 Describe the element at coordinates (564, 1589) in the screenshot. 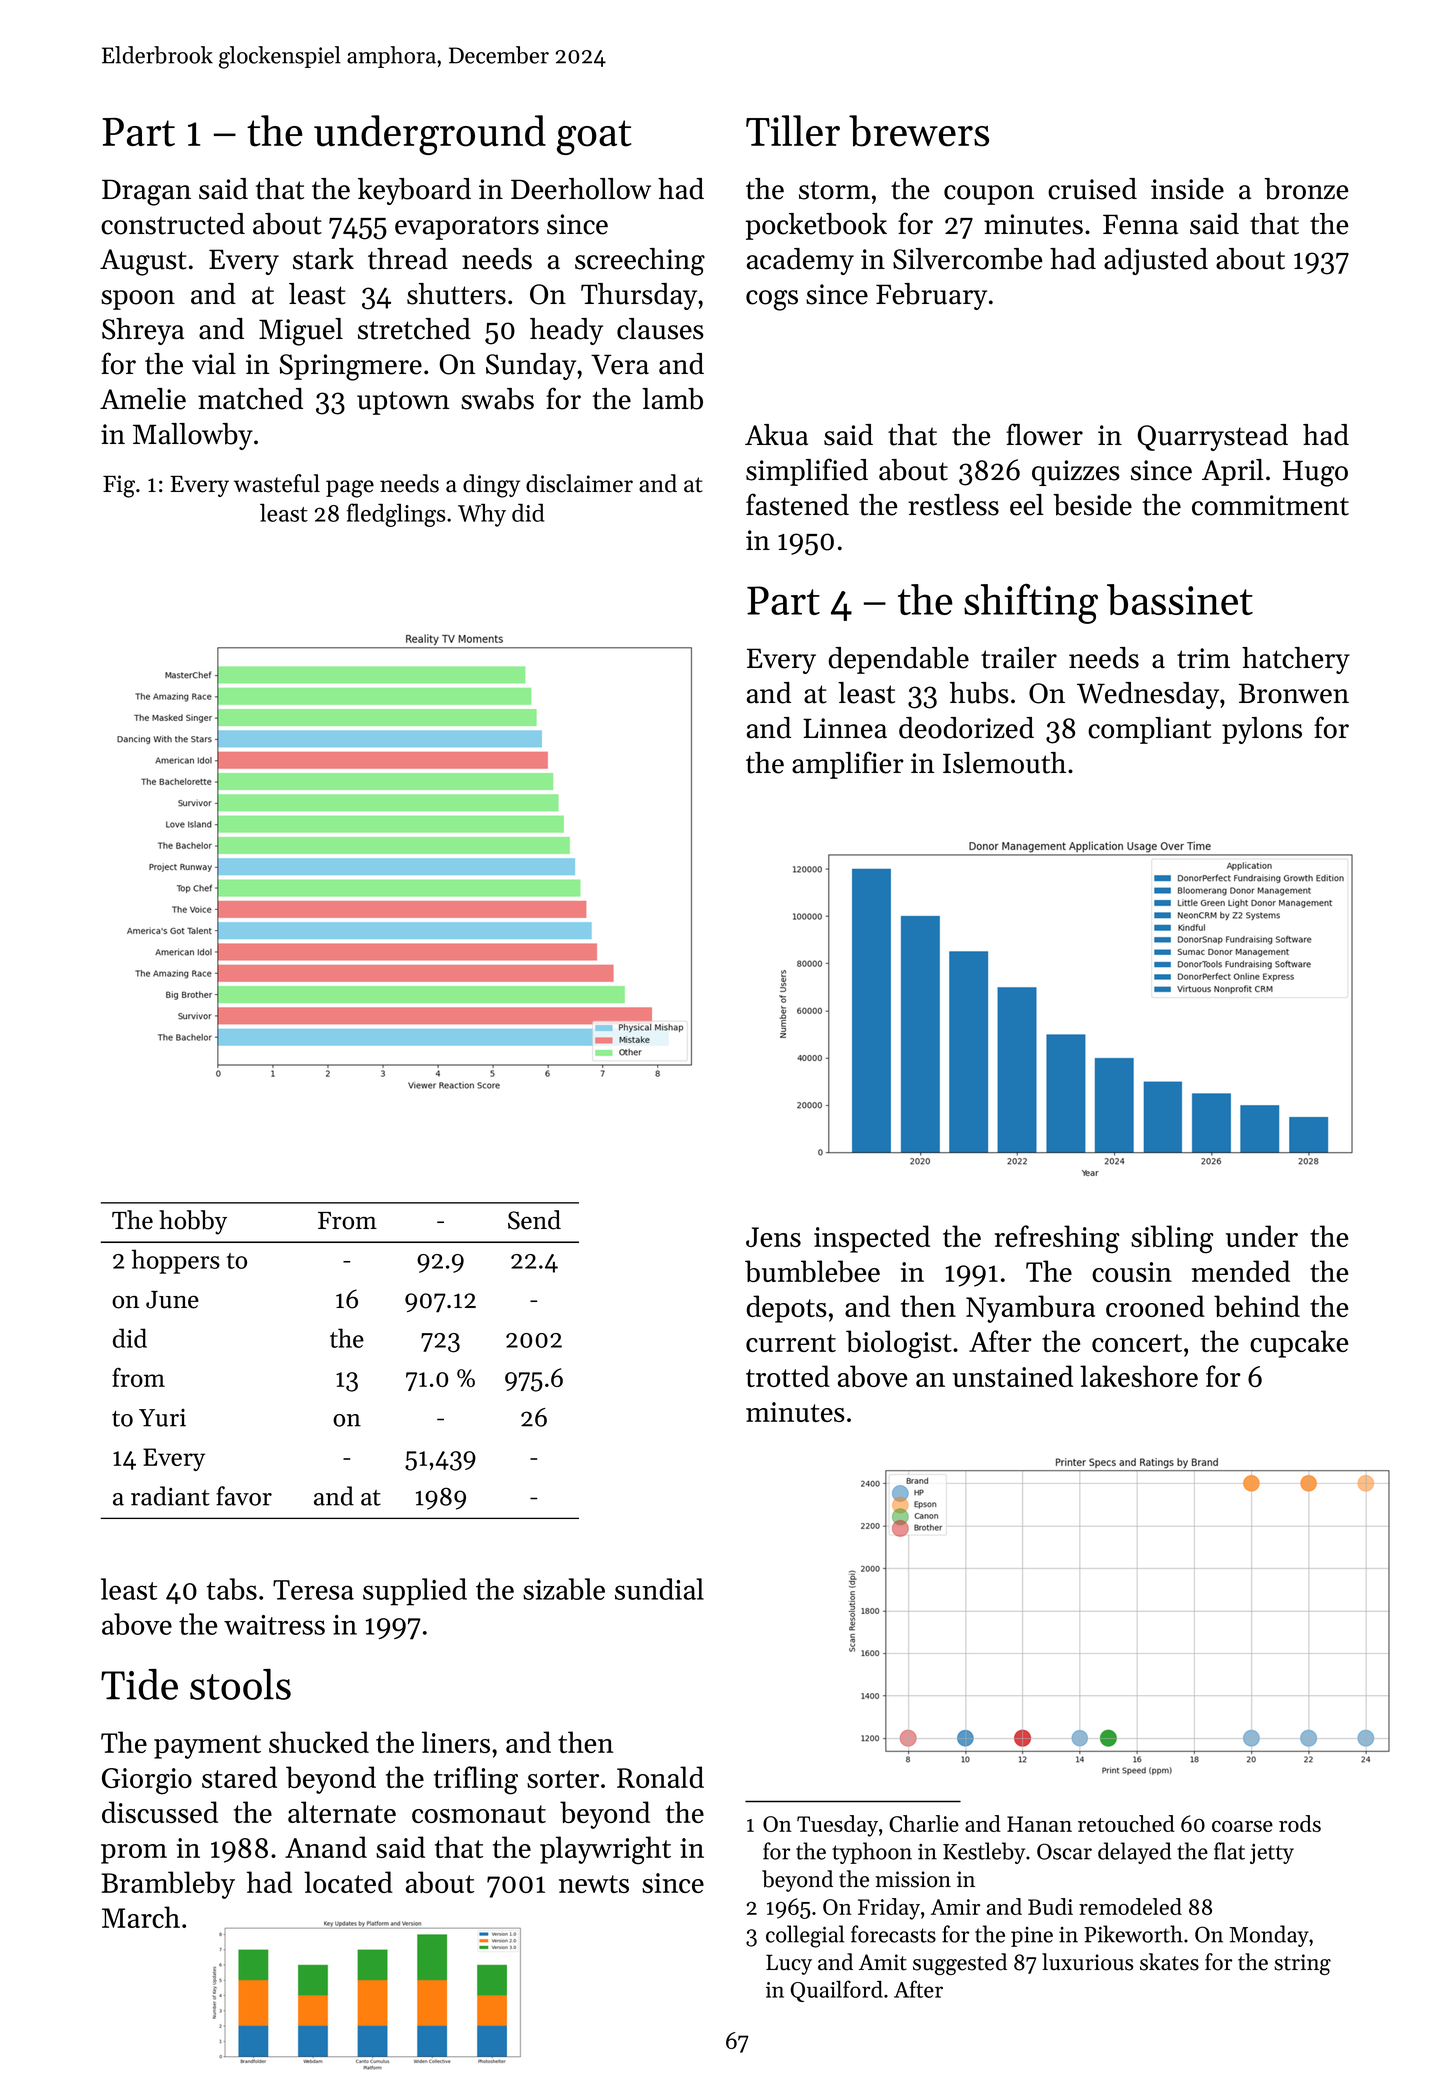

I see `sizable` at that location.
